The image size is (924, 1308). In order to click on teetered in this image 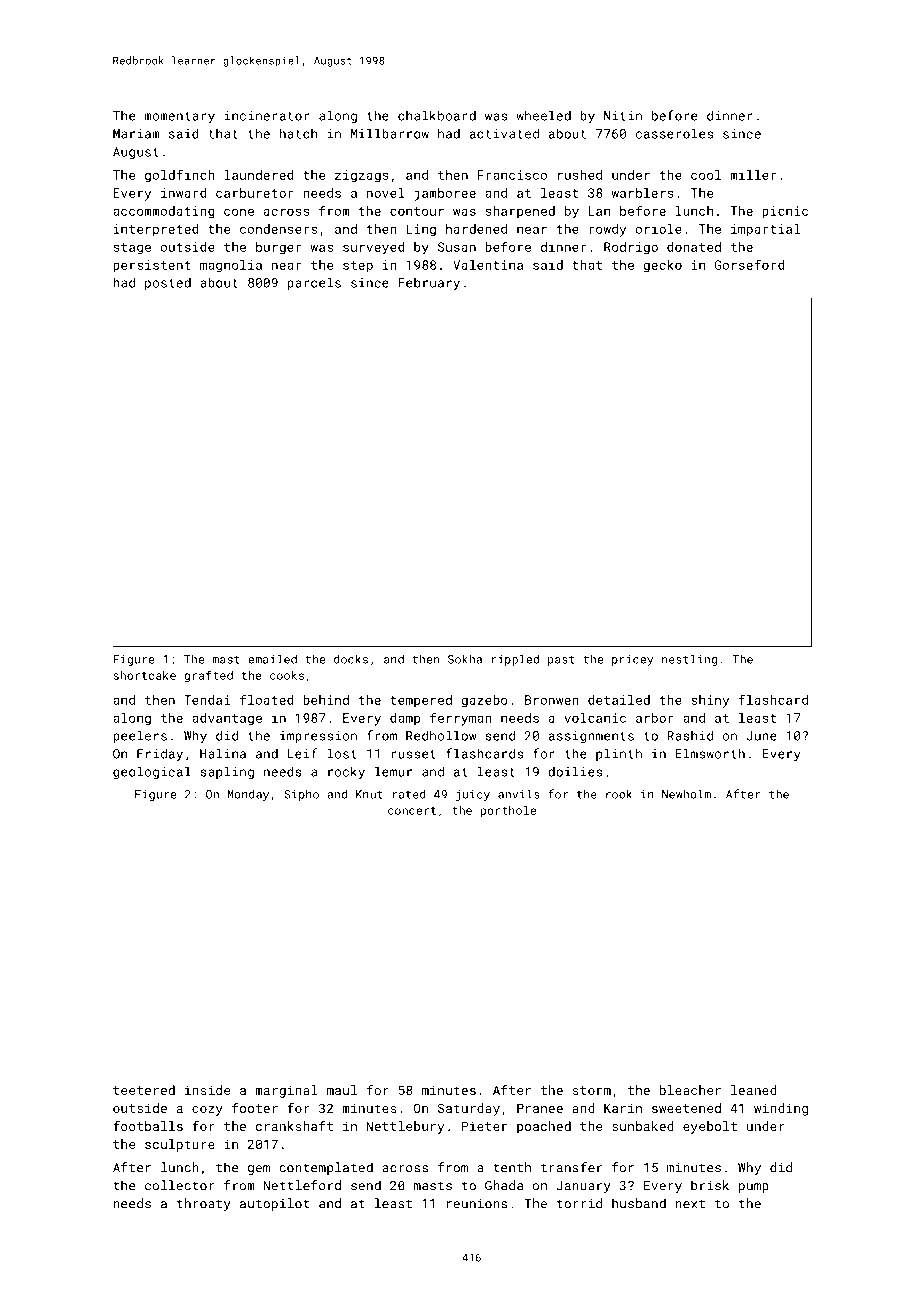, I will do `click(144, 1090)`.
